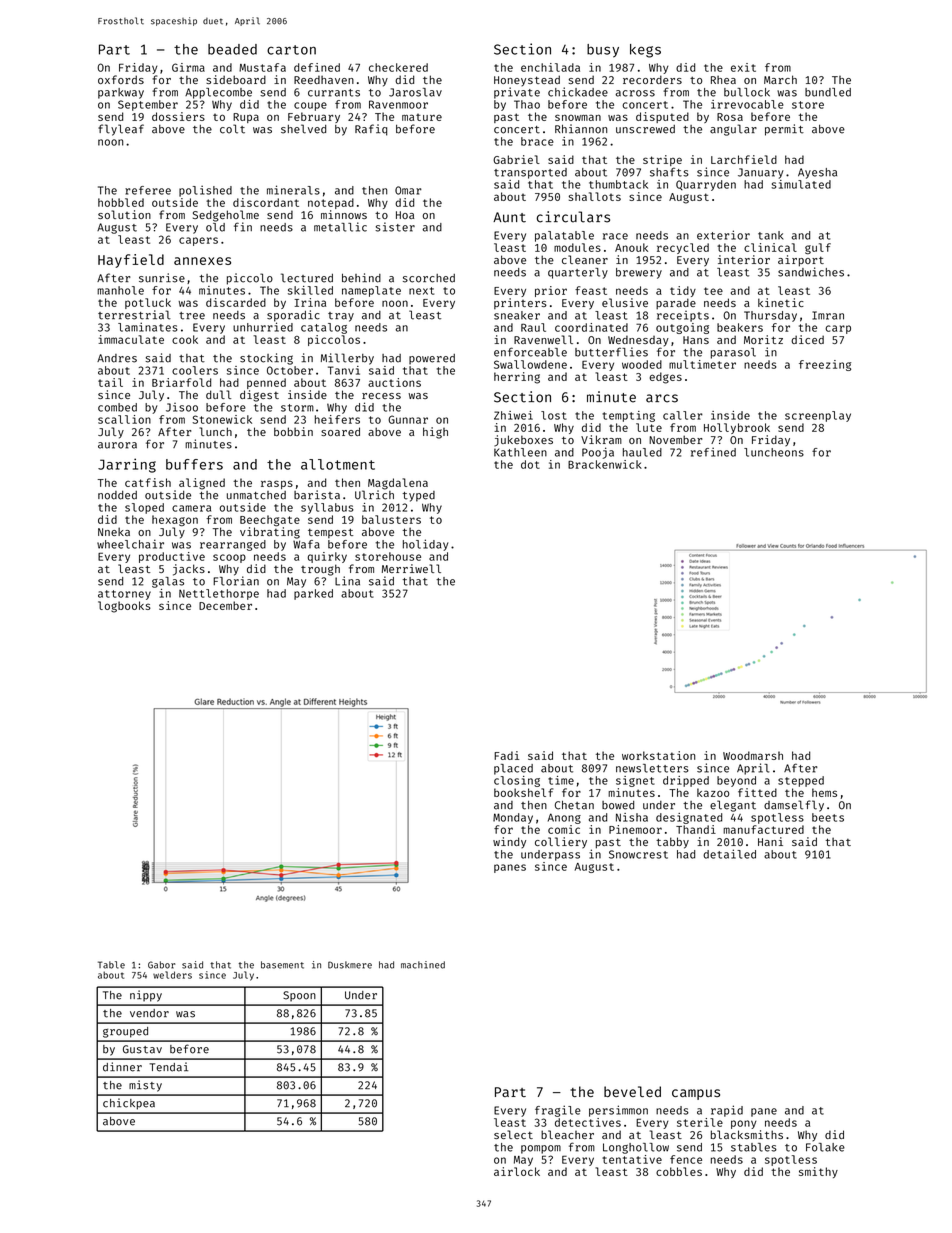 The width and height of the image is (952, 1233). What do you see at coordinates (713, 452) in the image?
I see `refined` at bounding box center [713, 452].
